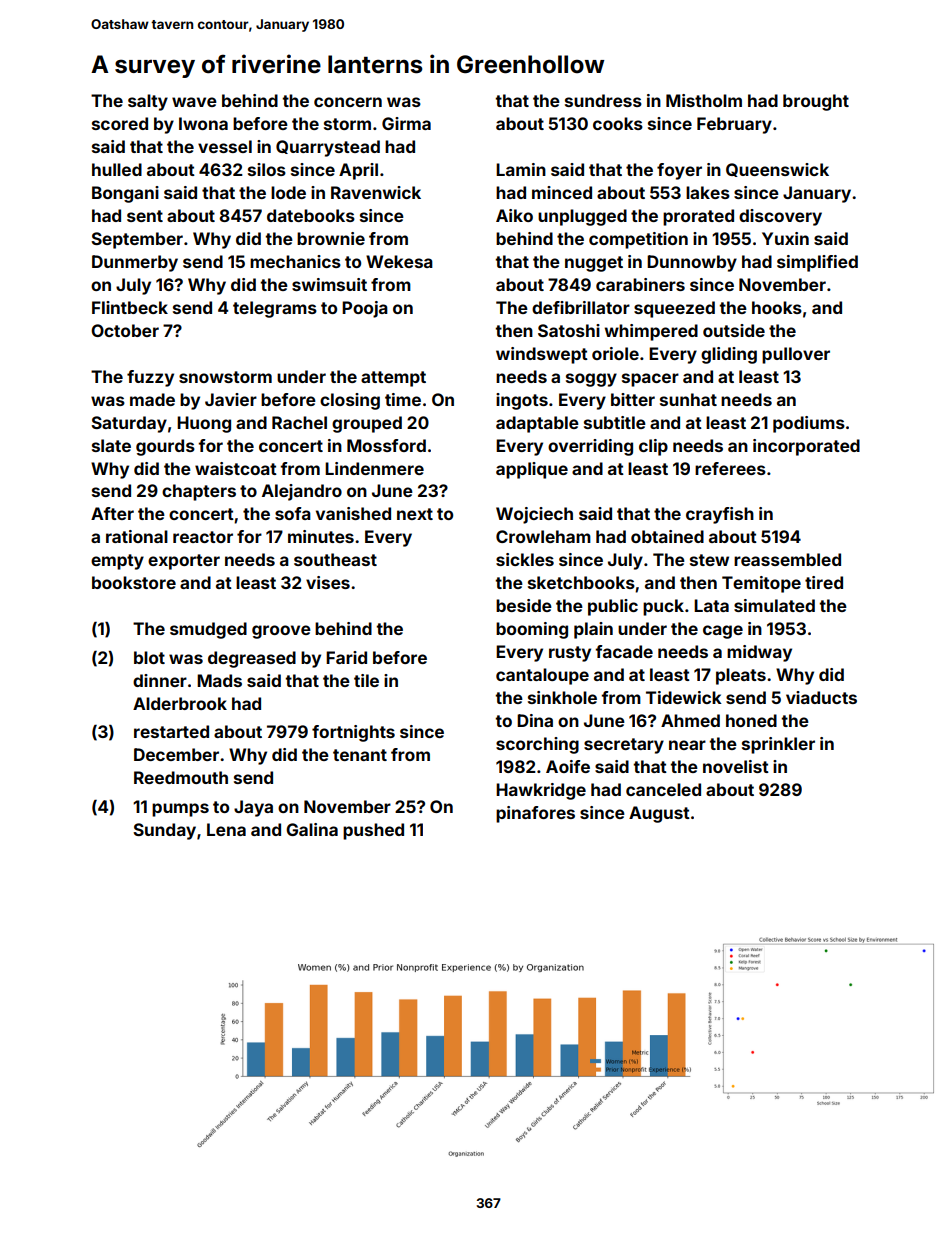  I want to click on Girma, so click(406, 123).
